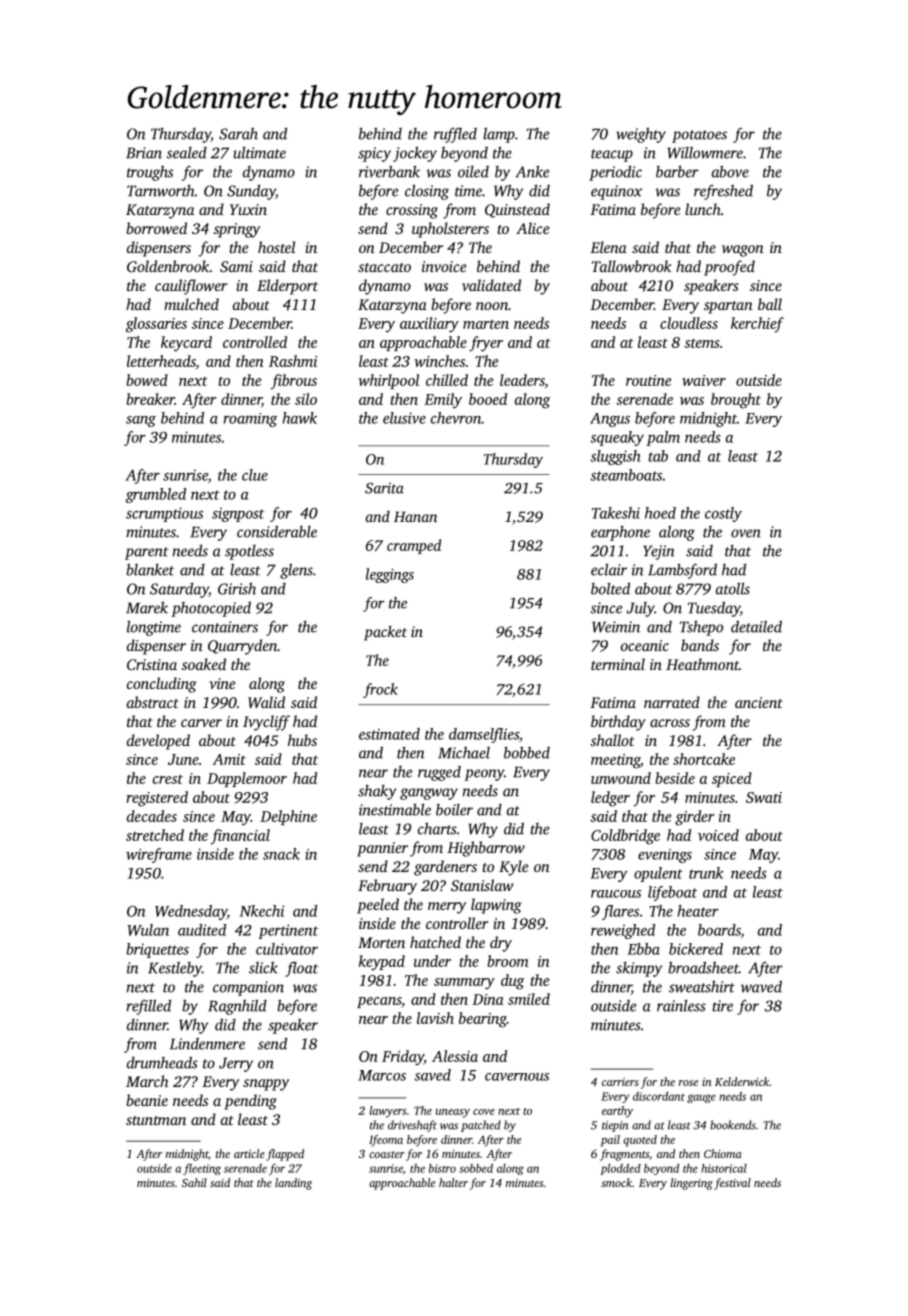  What do you see at coordinates (681, 1005) in the document?
I see `rainless` at bounding box center [681, 1005].
